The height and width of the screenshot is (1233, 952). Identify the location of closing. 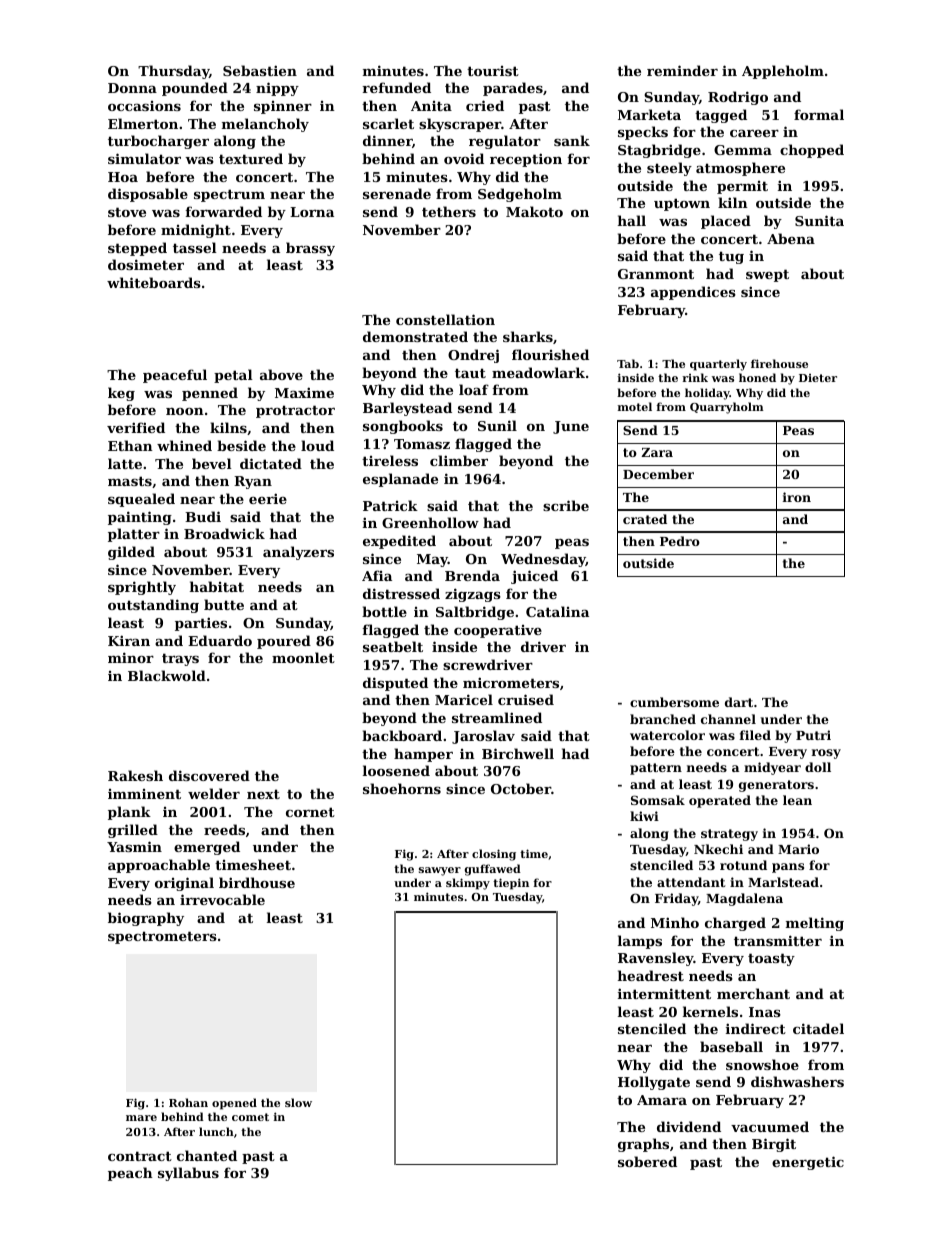
(494, 855).
